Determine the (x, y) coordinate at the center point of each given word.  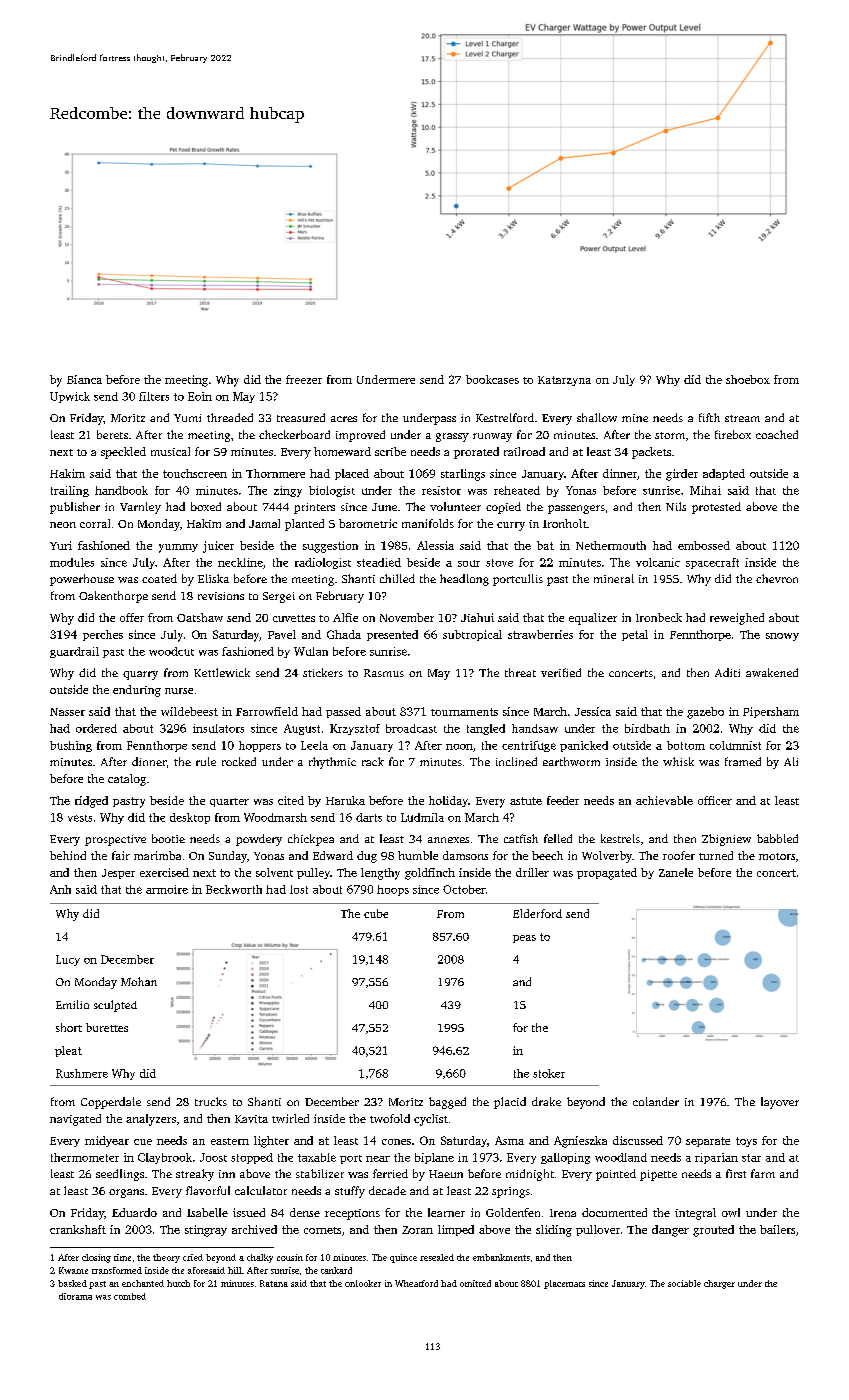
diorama (75, 1296)
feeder (563, 800)
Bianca (84, 379)
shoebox (748, 379)
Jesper (118, 874)
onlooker (363, 1283)
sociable (684, 1283)
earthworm (571, 761)
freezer (304, 379)
